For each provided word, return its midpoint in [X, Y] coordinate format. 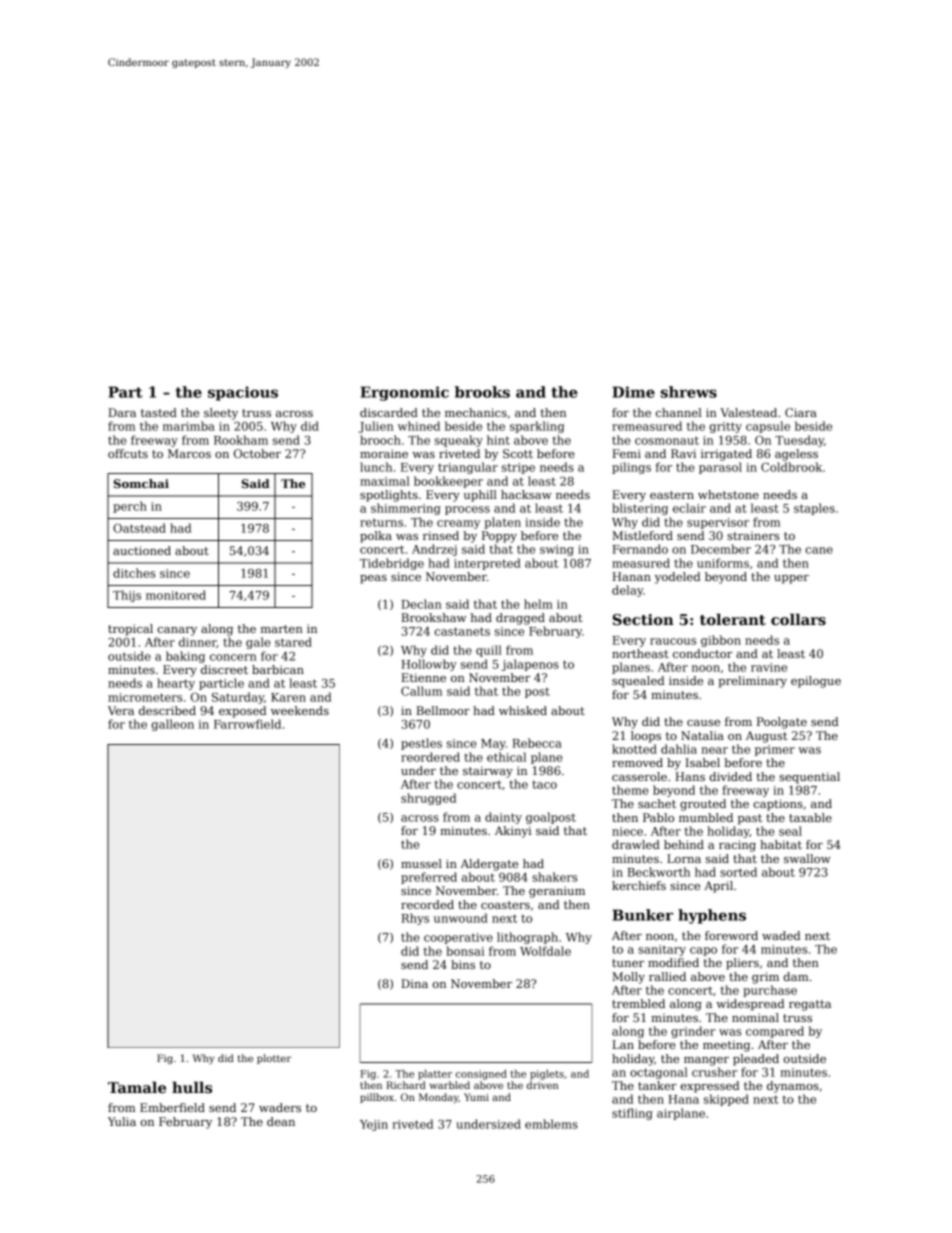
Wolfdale [545, 951]
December [721, 549]
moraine [384, 453]
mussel [421, 863]
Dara [122, 412]
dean [281, 1121]
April [718, 887]
